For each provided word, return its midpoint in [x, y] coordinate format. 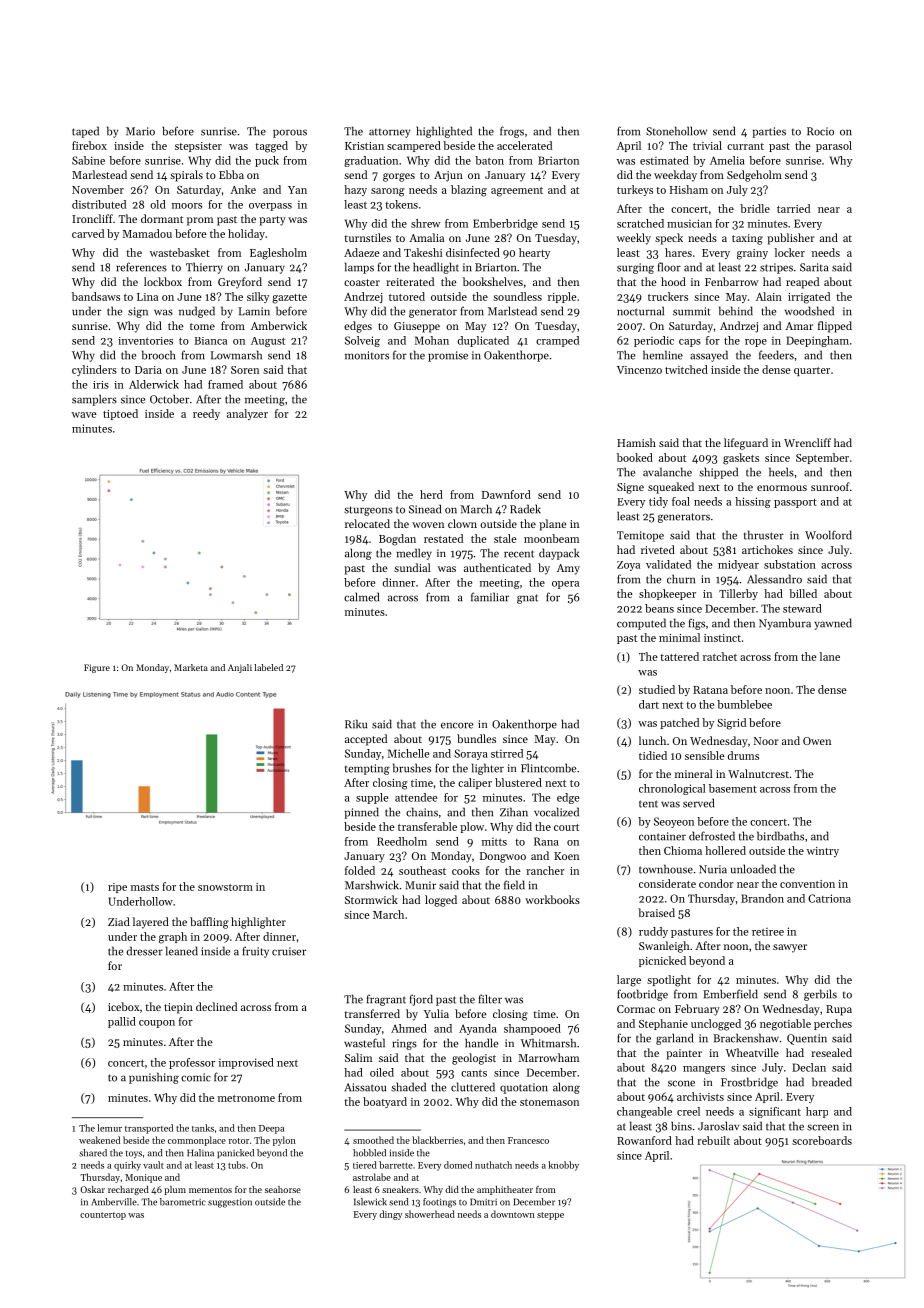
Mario [140, 131]
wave [84, 415]
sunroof [830, 486]
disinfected [473, 252]
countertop [103, 1216]
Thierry [204, 268]
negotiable [785, 1025]
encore [457, 725]
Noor [766, 741]
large [629, 981]
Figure [97, 668]
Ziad [119, 921]
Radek [525, 509]
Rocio [820, 131]
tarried [793, 208]
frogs [512, 132]
